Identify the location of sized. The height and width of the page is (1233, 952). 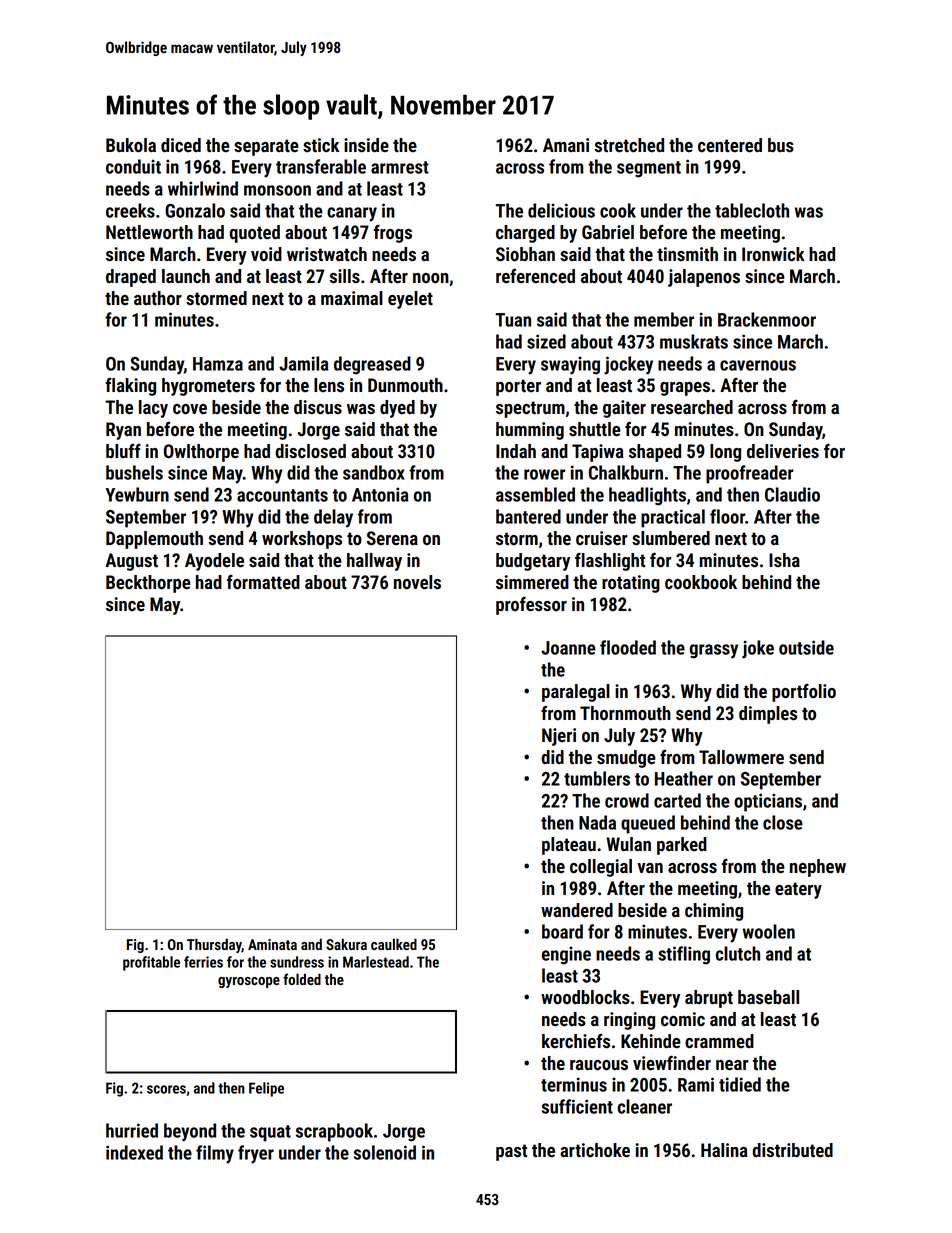
(546, 341).
